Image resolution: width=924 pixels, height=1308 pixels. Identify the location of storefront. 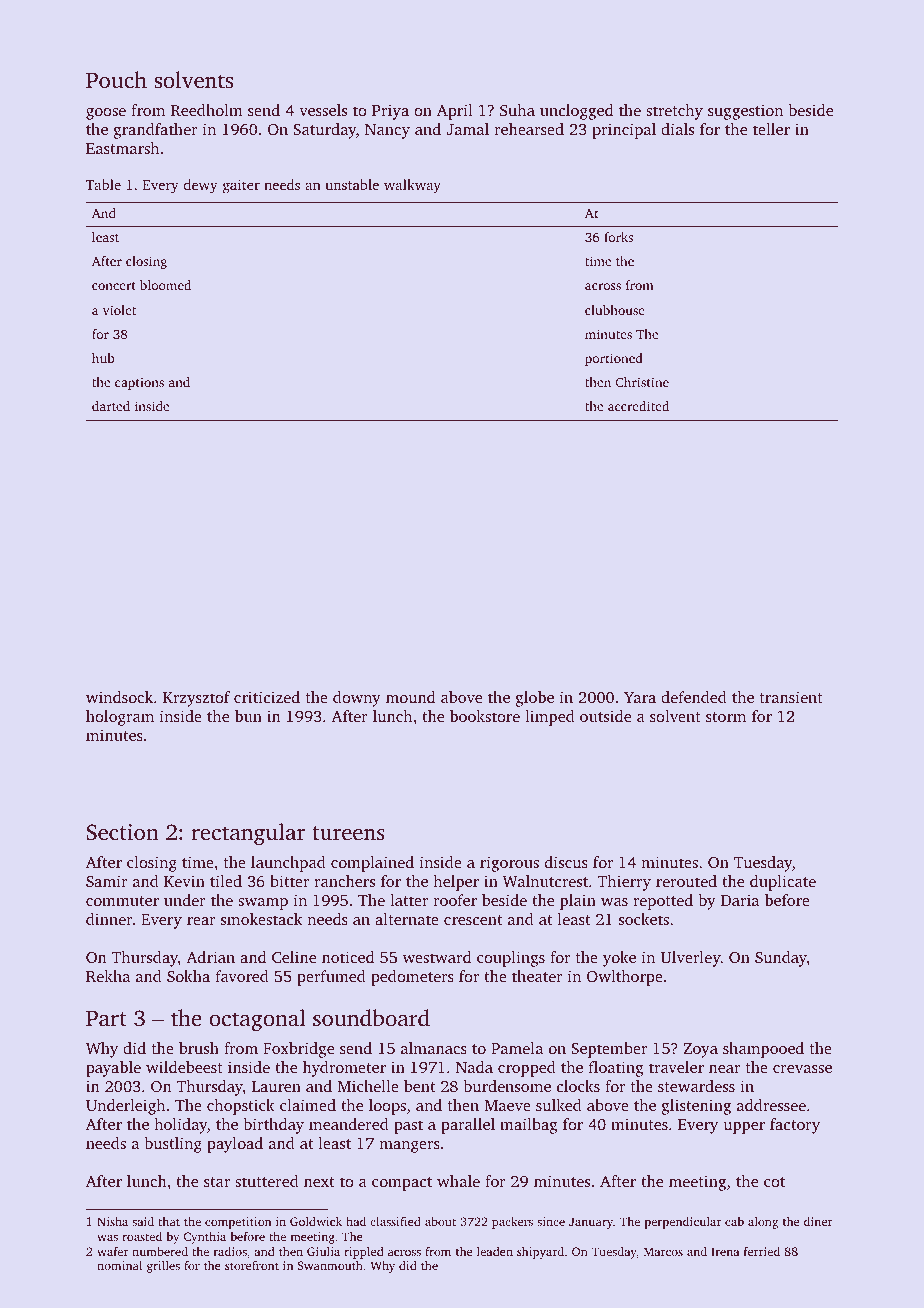
(252, 1265).
